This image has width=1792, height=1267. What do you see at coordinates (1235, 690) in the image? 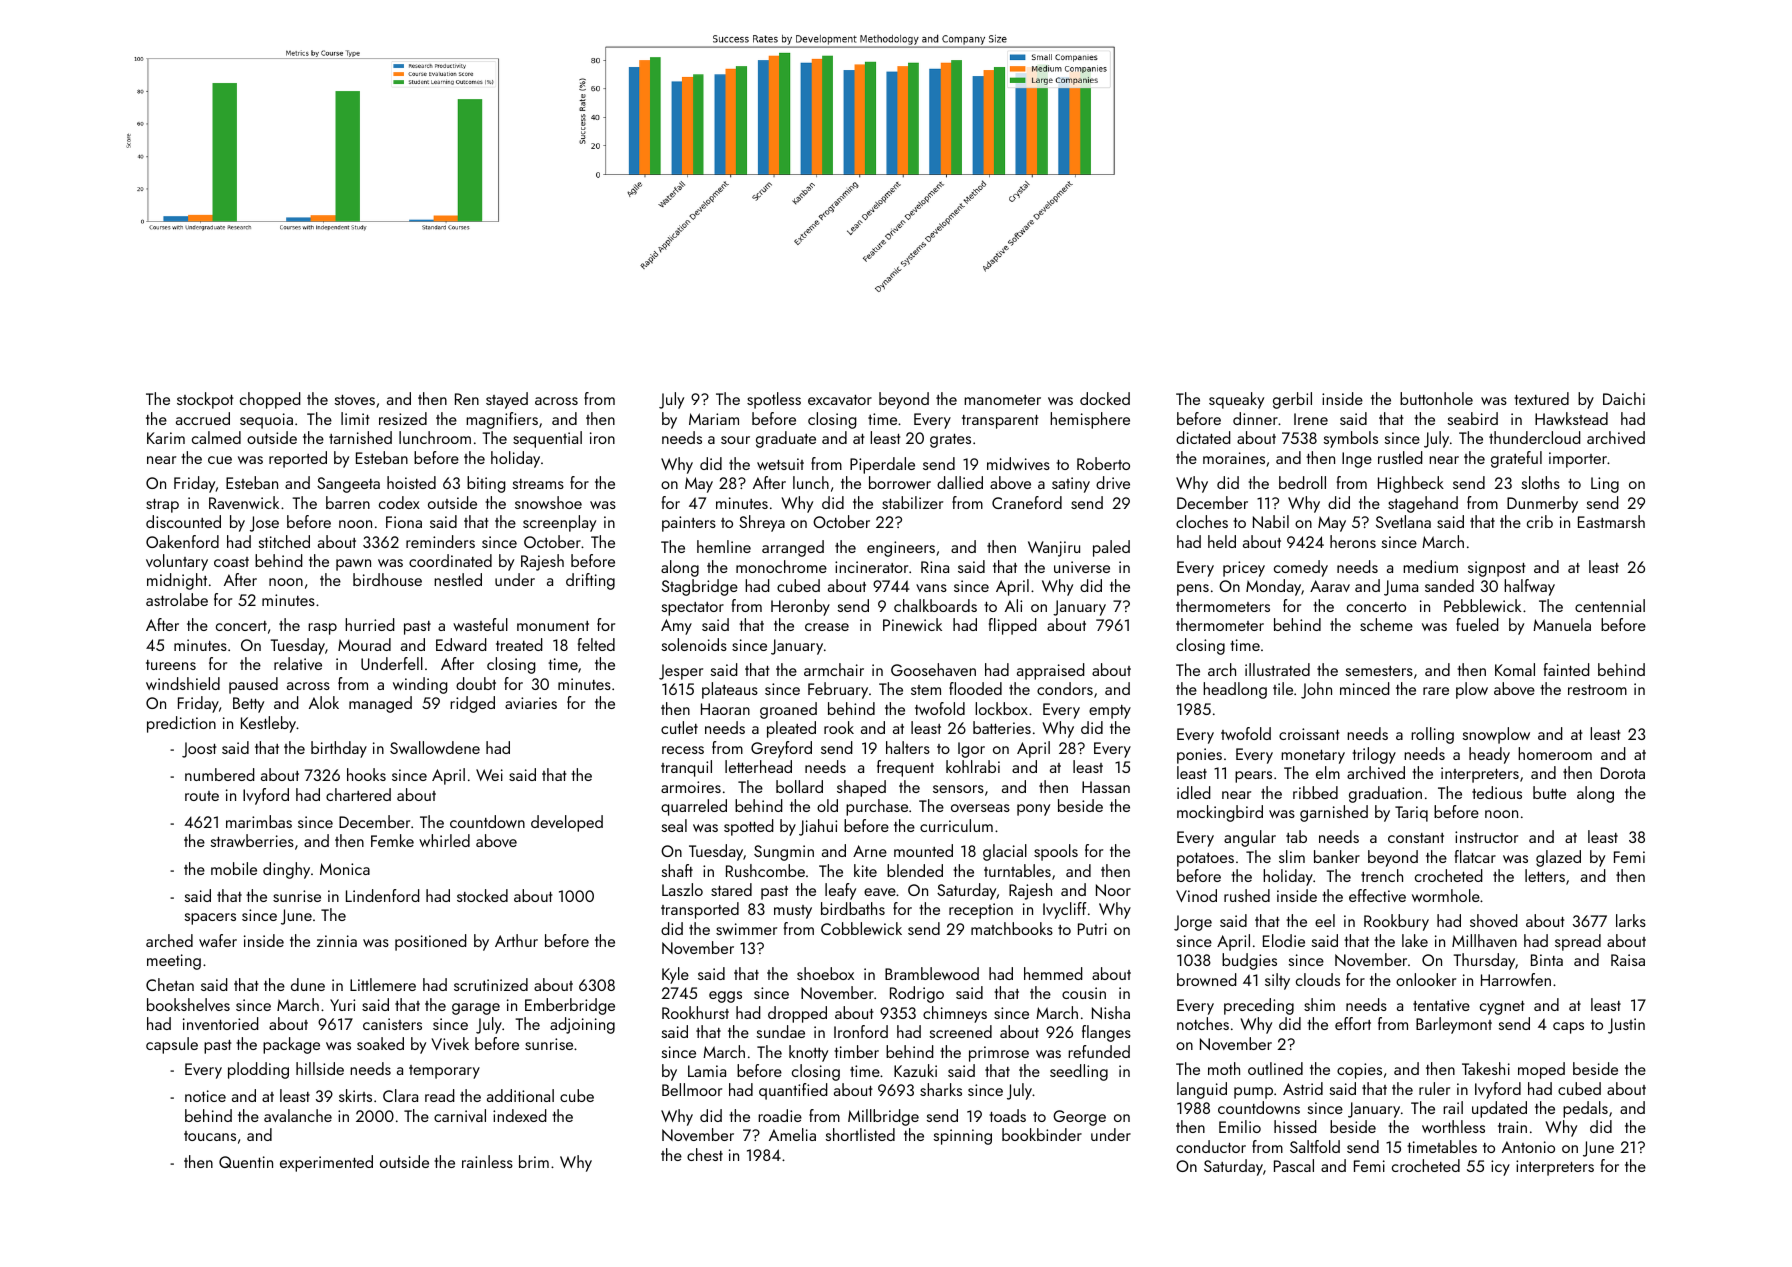
I see `headlong` at bounding box center [1235, 690].
